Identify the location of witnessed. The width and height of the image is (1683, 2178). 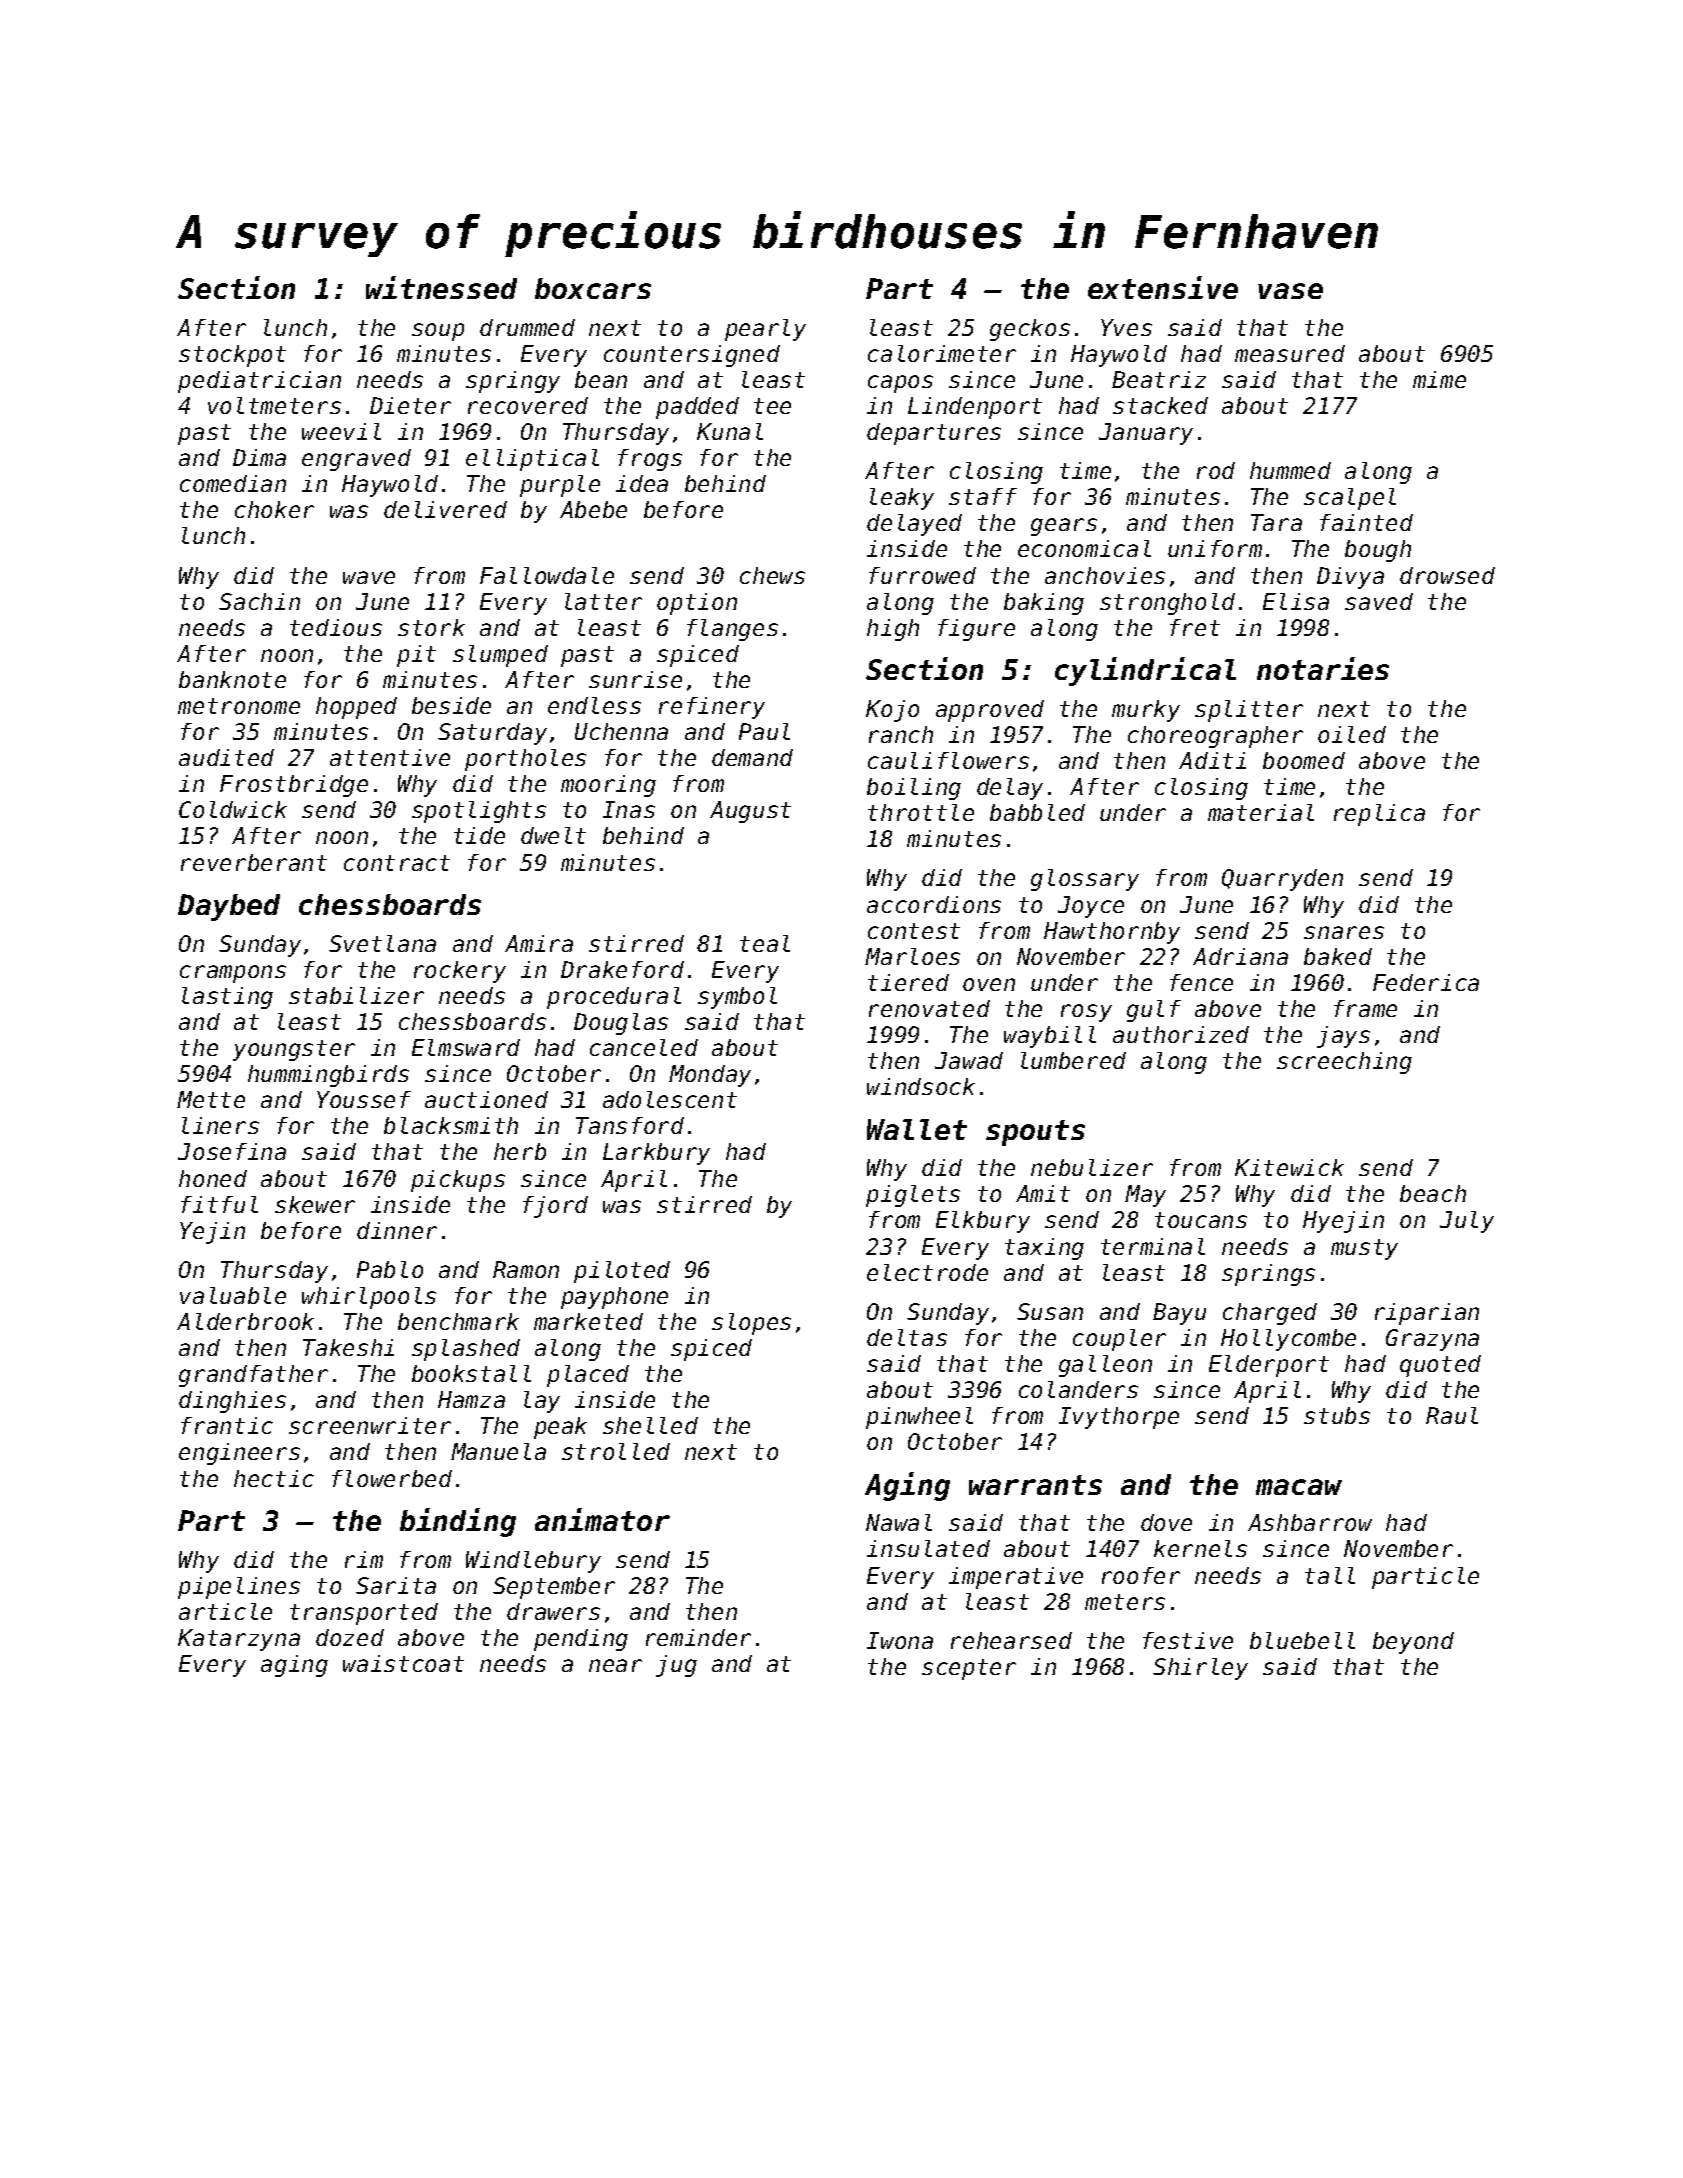
(441, 287).
